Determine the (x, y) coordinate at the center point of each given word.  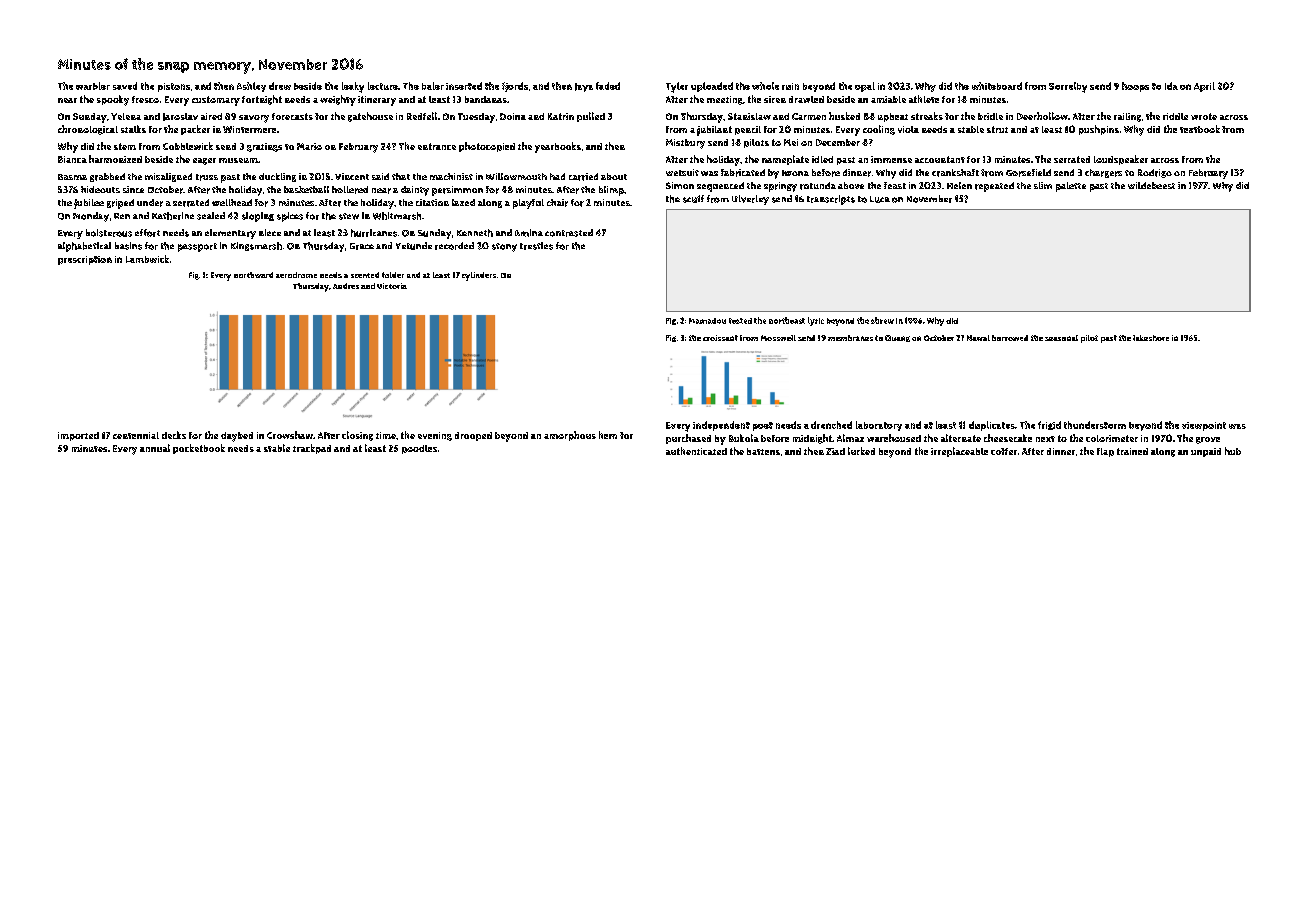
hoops (1135, 87)
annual (155, 448)
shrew (882, 320)
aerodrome (296, 275)
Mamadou (707, 321)
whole (765, 86)
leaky (353, 87)
